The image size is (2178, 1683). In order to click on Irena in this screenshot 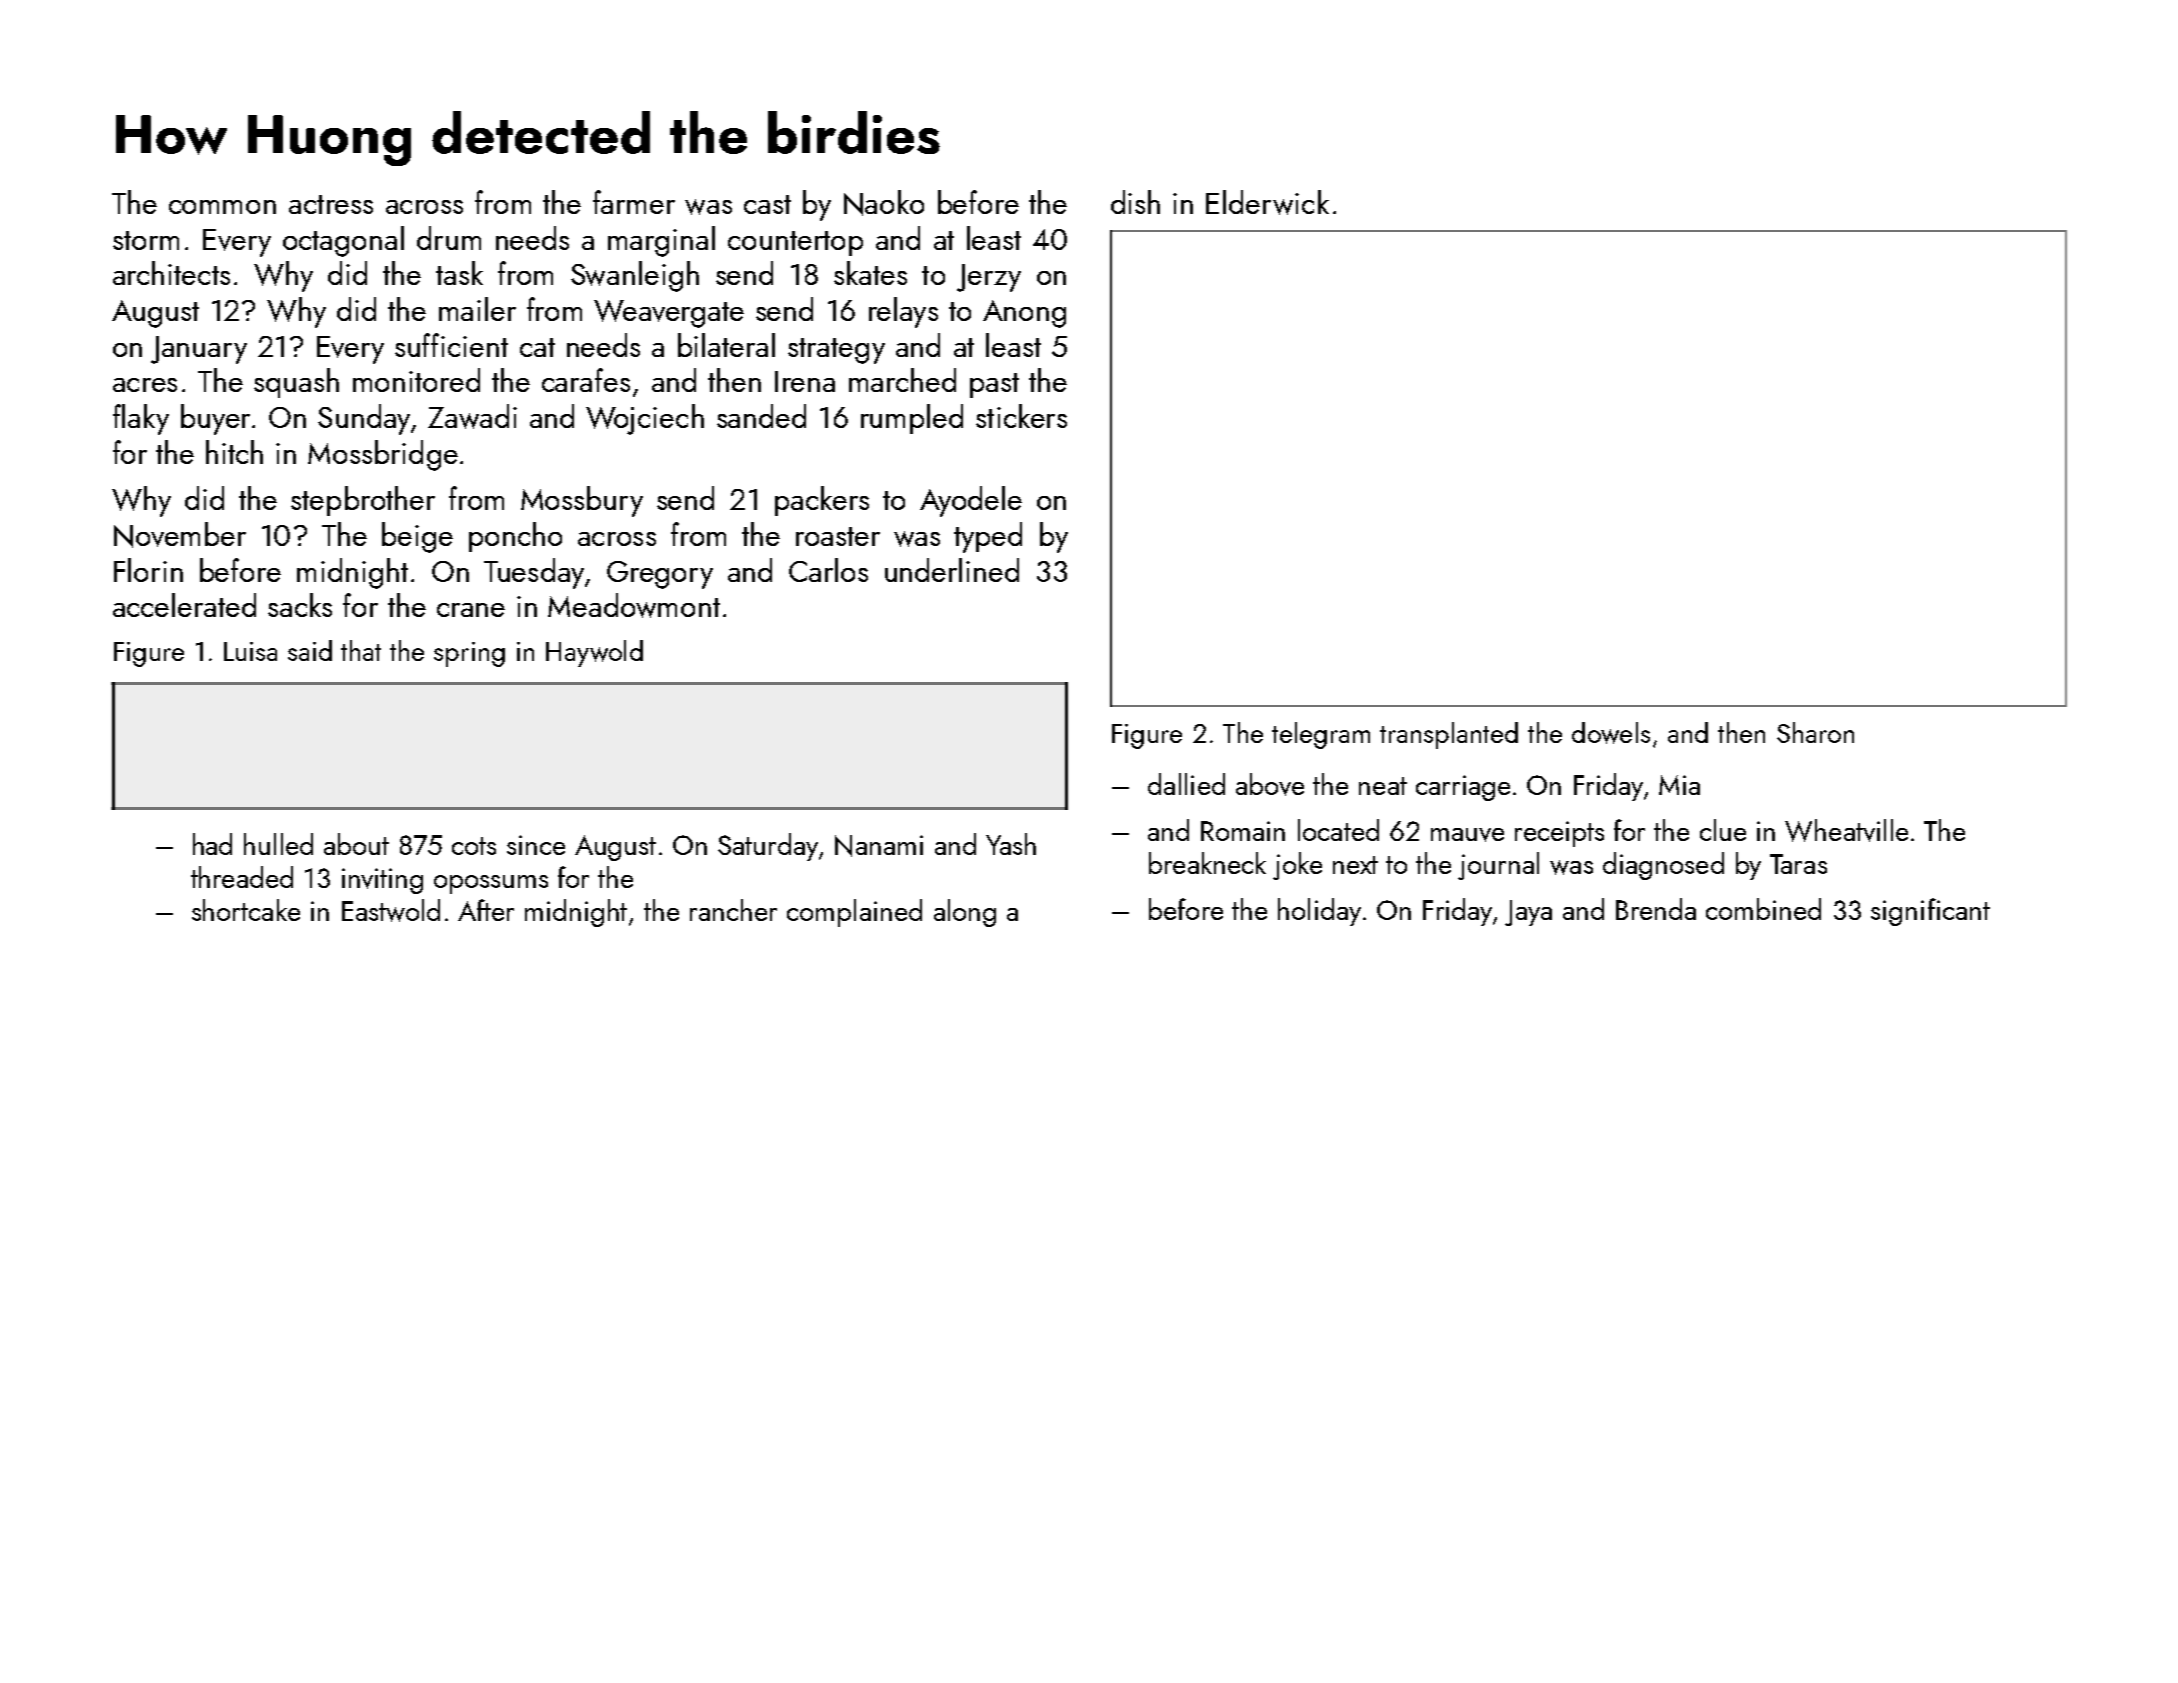, I will do `click(805, 381)`.
